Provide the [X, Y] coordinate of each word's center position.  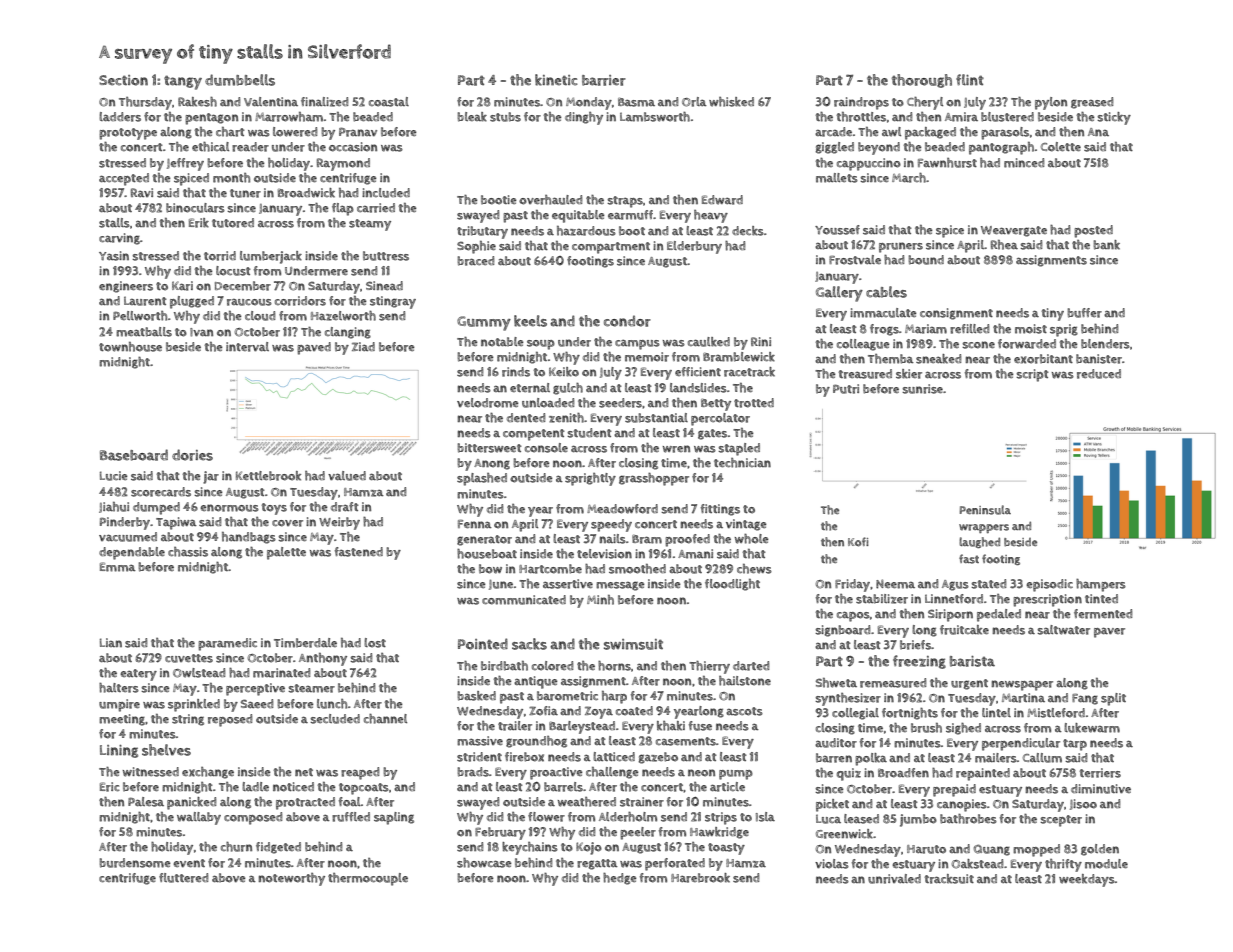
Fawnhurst [947, 163]
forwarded [1027, 344]
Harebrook [700, 878]
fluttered [183, 878]
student [589, 433]
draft [345, 507]
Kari [182, 286]
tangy [183, 83]
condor [627, 321]
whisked [731, 102]
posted [1093, 231]
